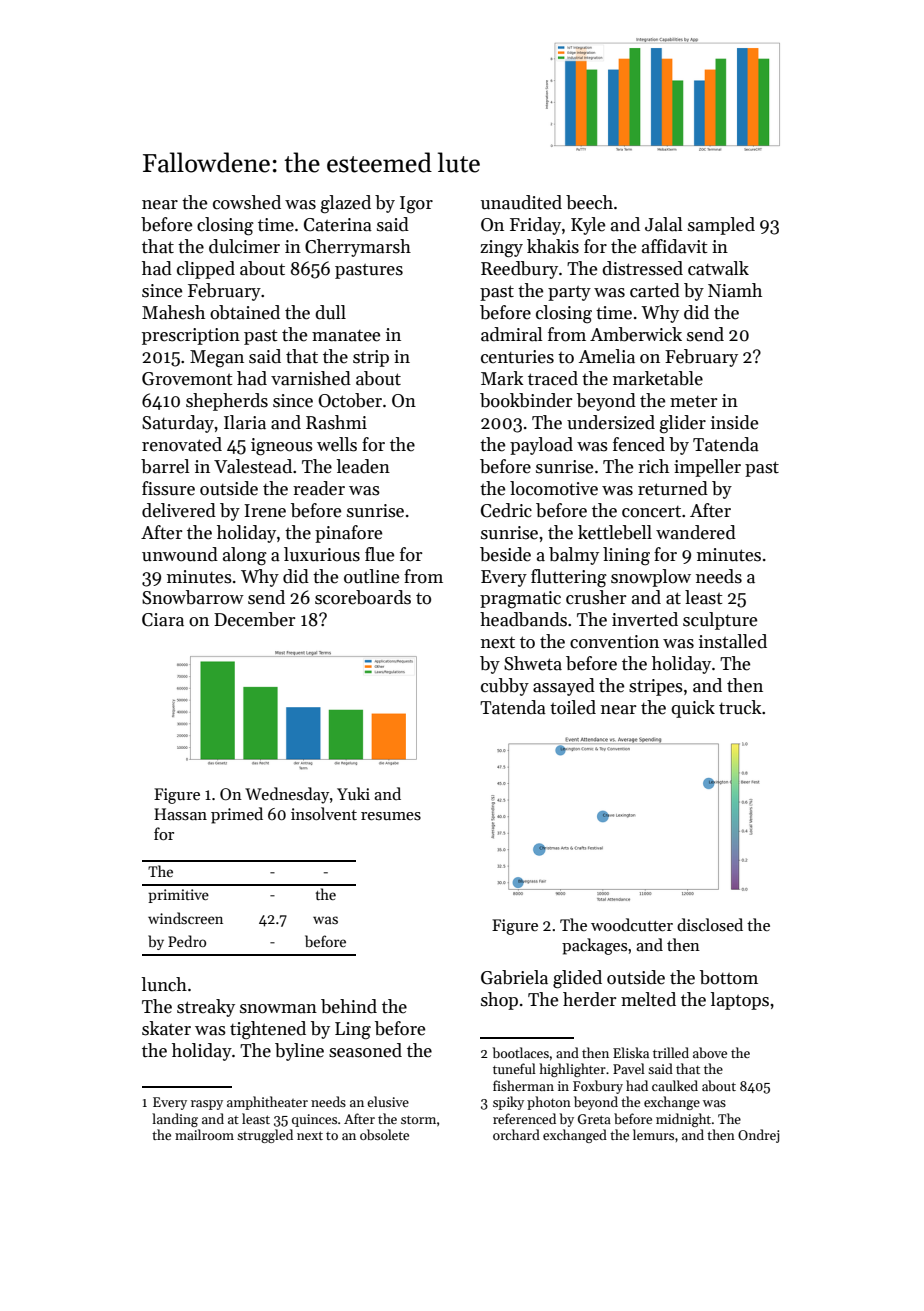 This image has height=1311, width=924. I want to click on behind, so click(349, 1006).
